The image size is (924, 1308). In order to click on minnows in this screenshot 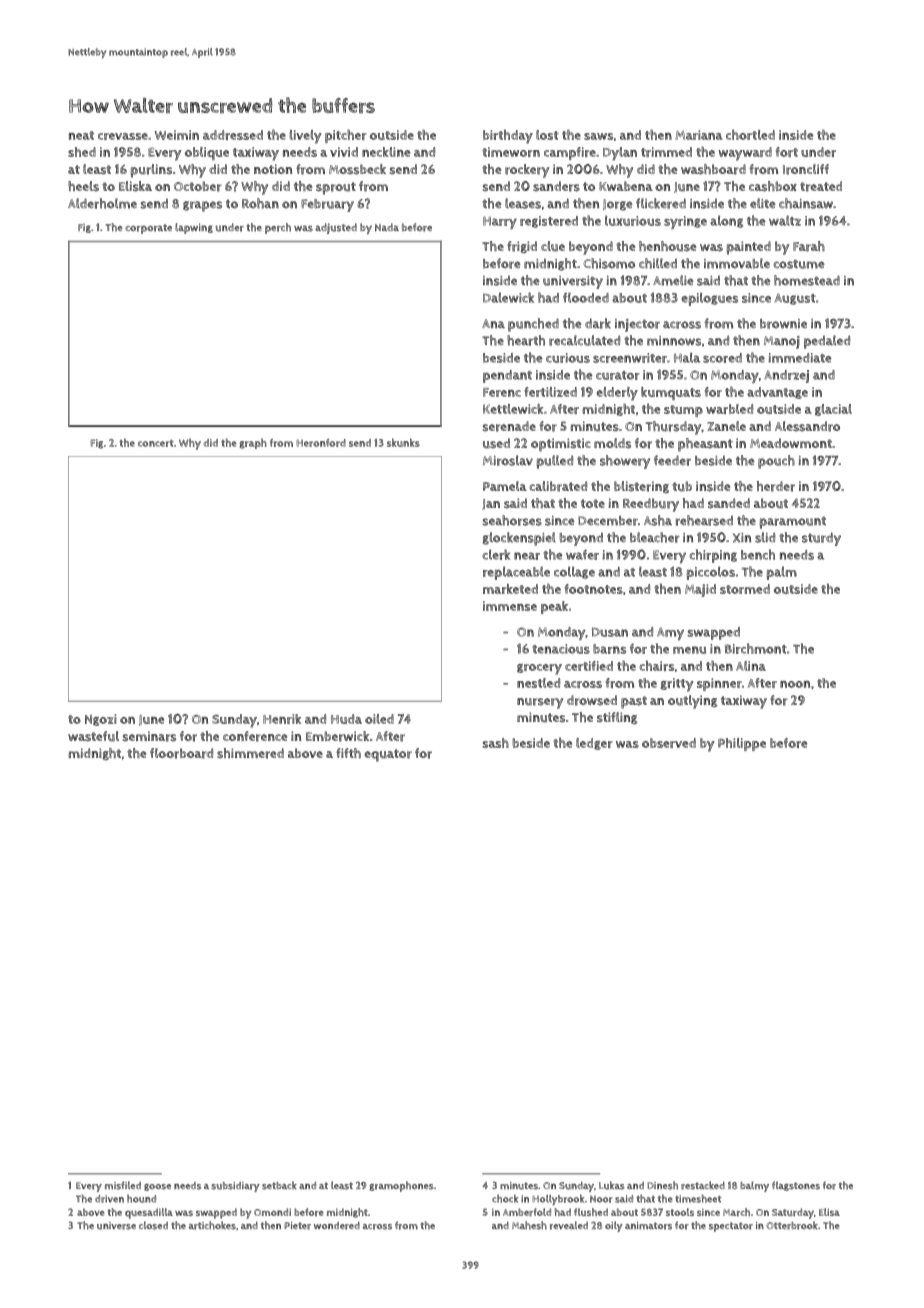, I will do `click(674, 341)`.
